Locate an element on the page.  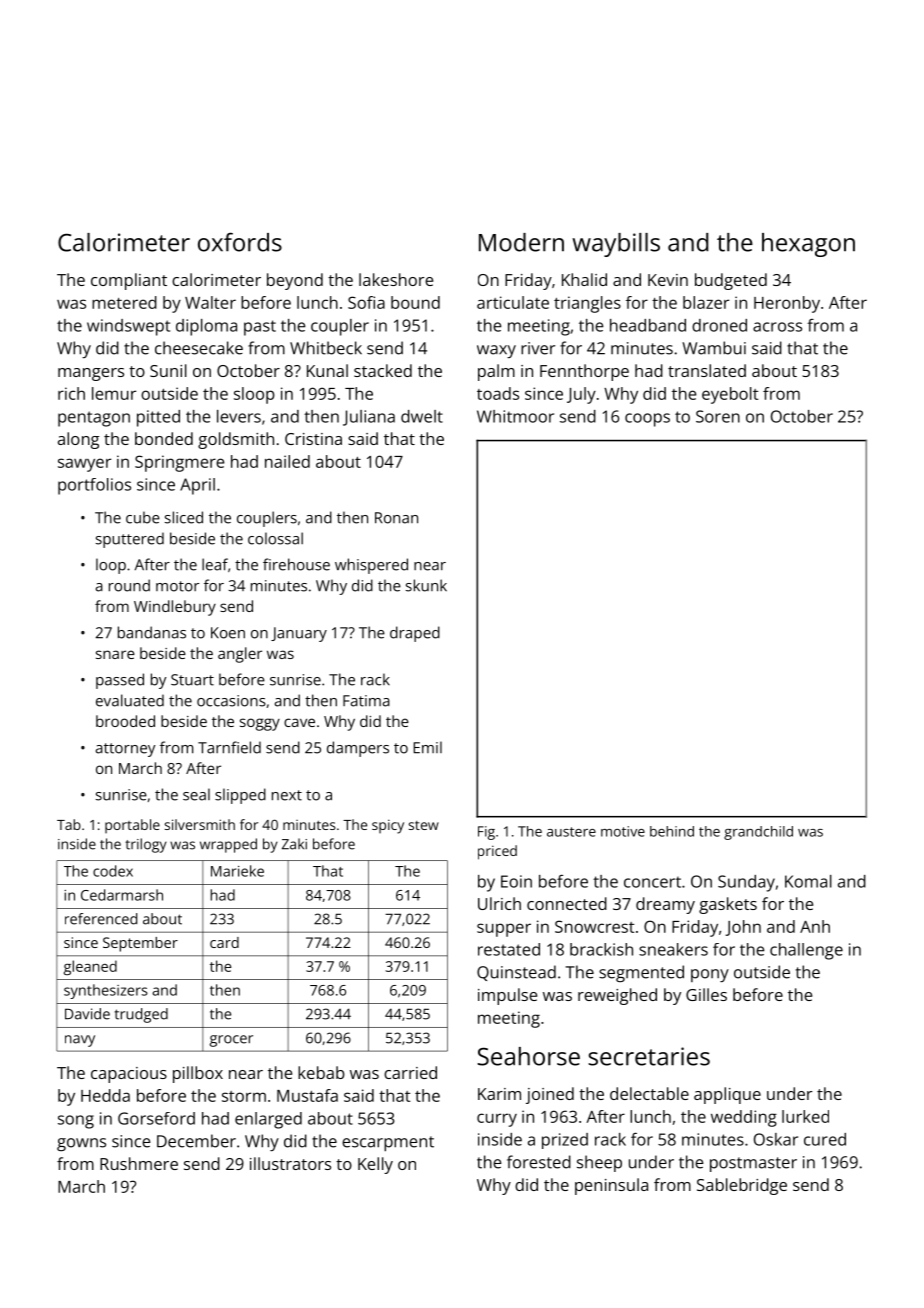
impulse is located at coordinates (507, 996).
